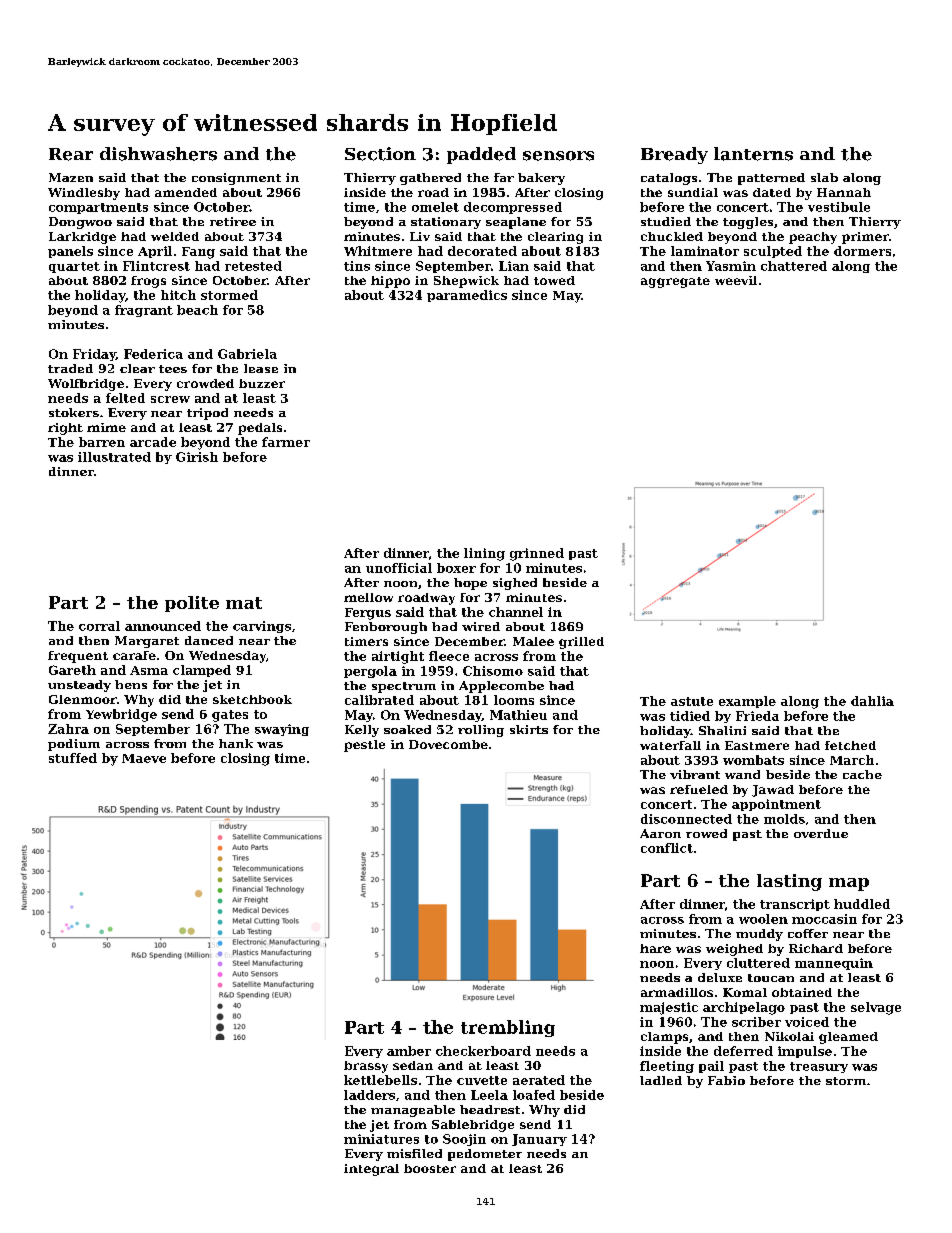 This screenshot has width=952, height=1233. Describe the element at coordinates (366, 1067) in the screenshot. I see `brassy` at that location.
